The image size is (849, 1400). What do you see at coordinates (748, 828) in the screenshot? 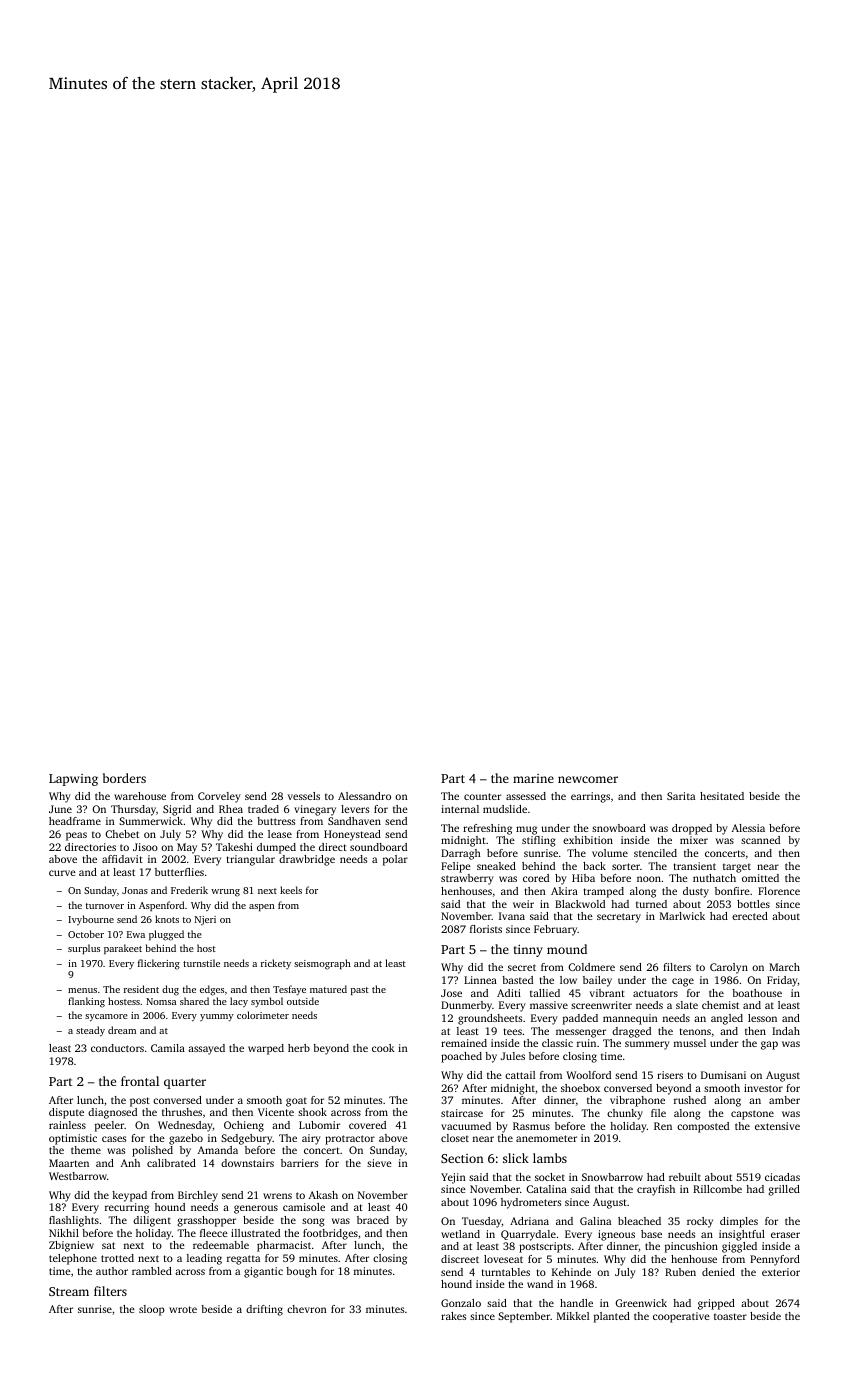
I see `Alessia` at bounding box center [748, 828].
